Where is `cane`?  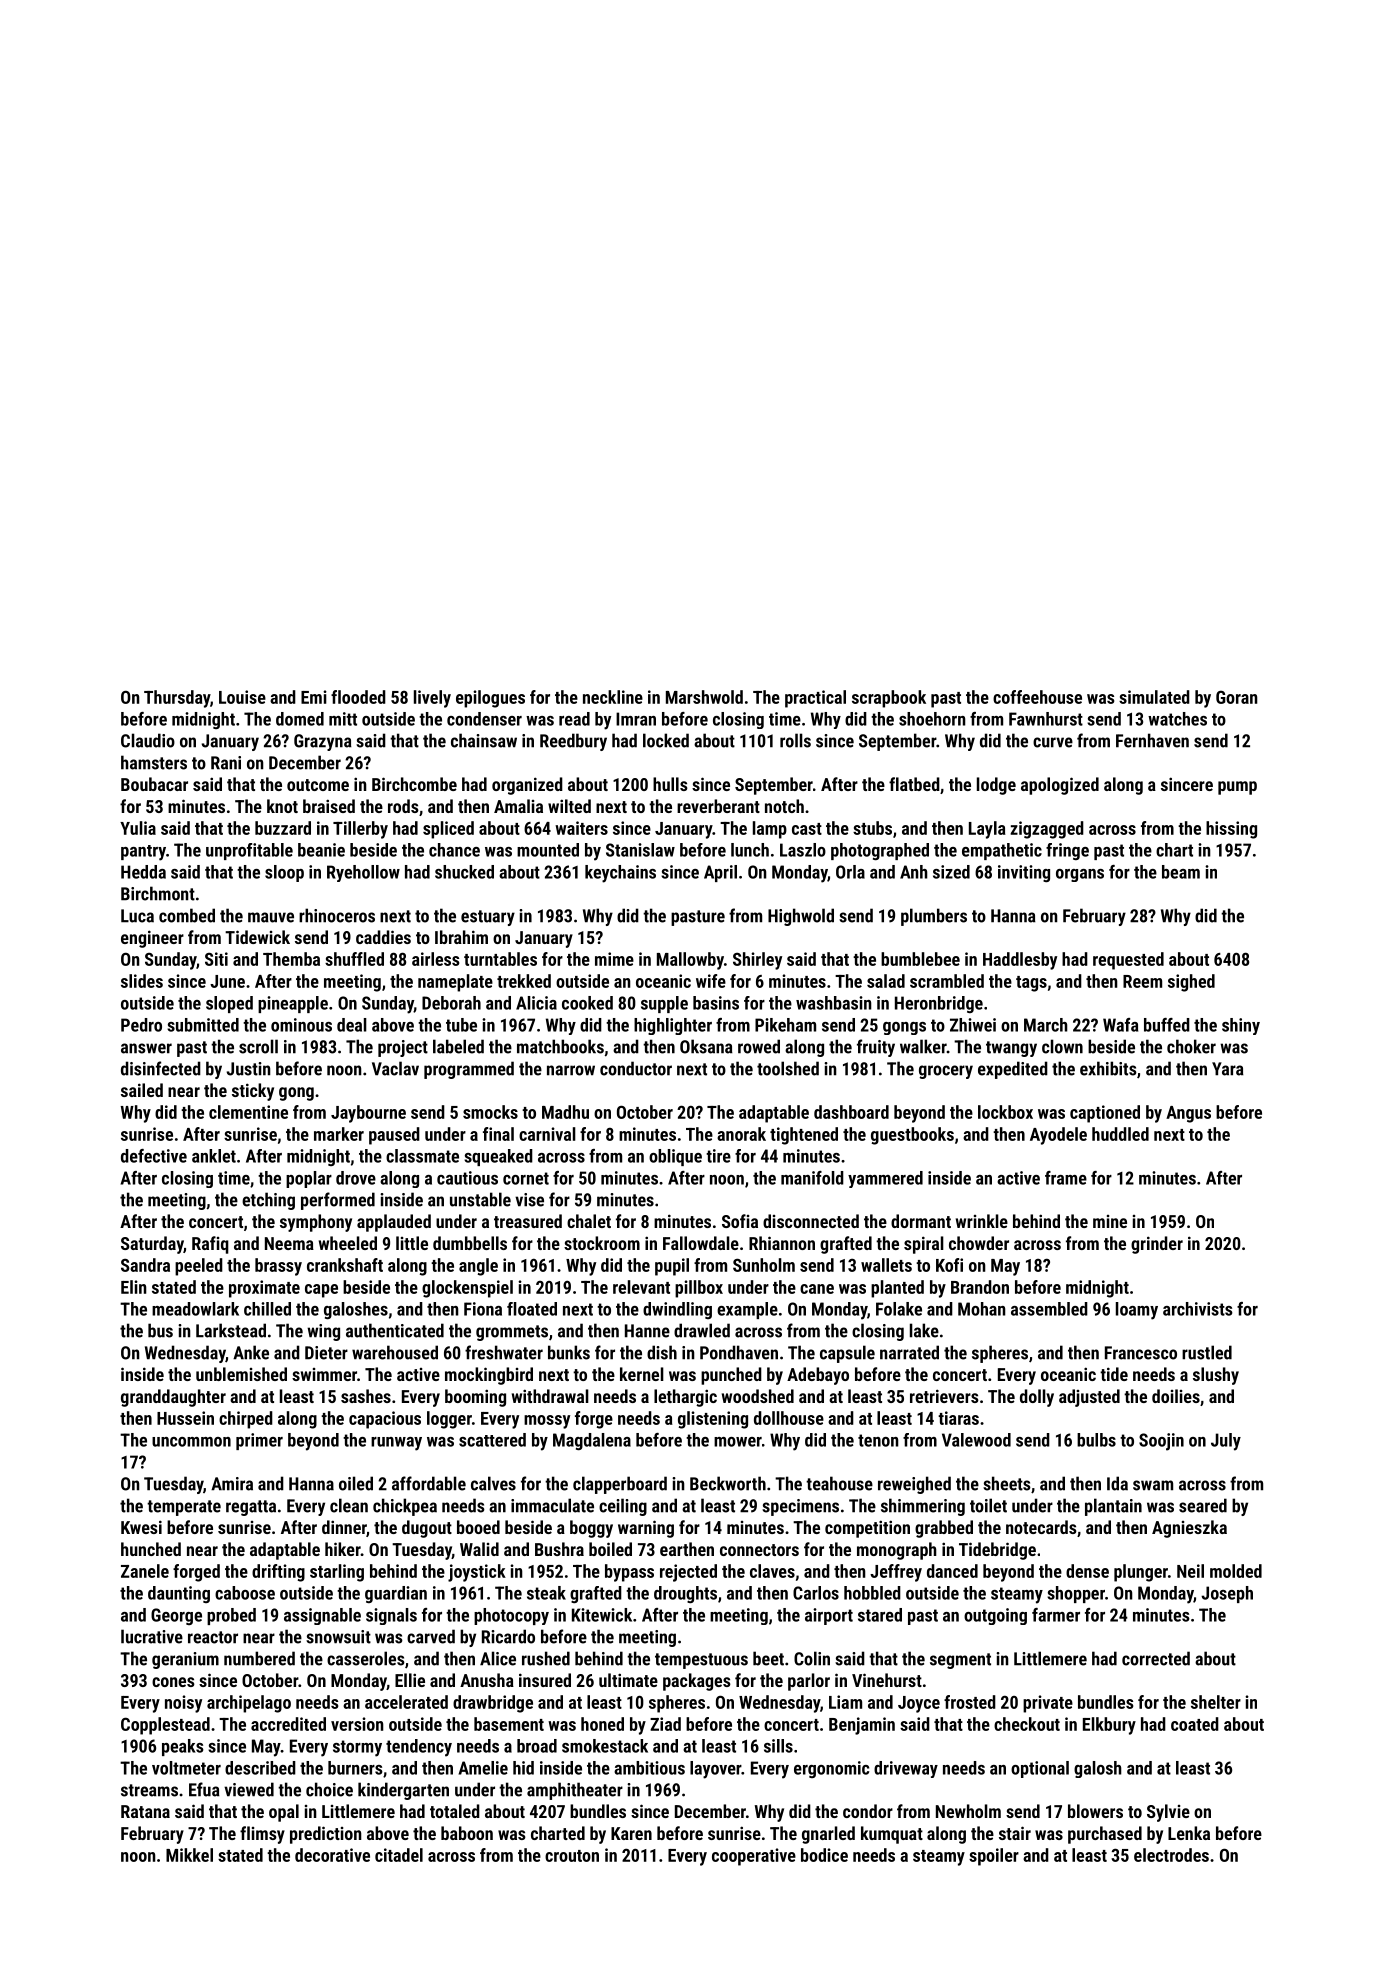 cane is located at coordinates (817, 1289).
